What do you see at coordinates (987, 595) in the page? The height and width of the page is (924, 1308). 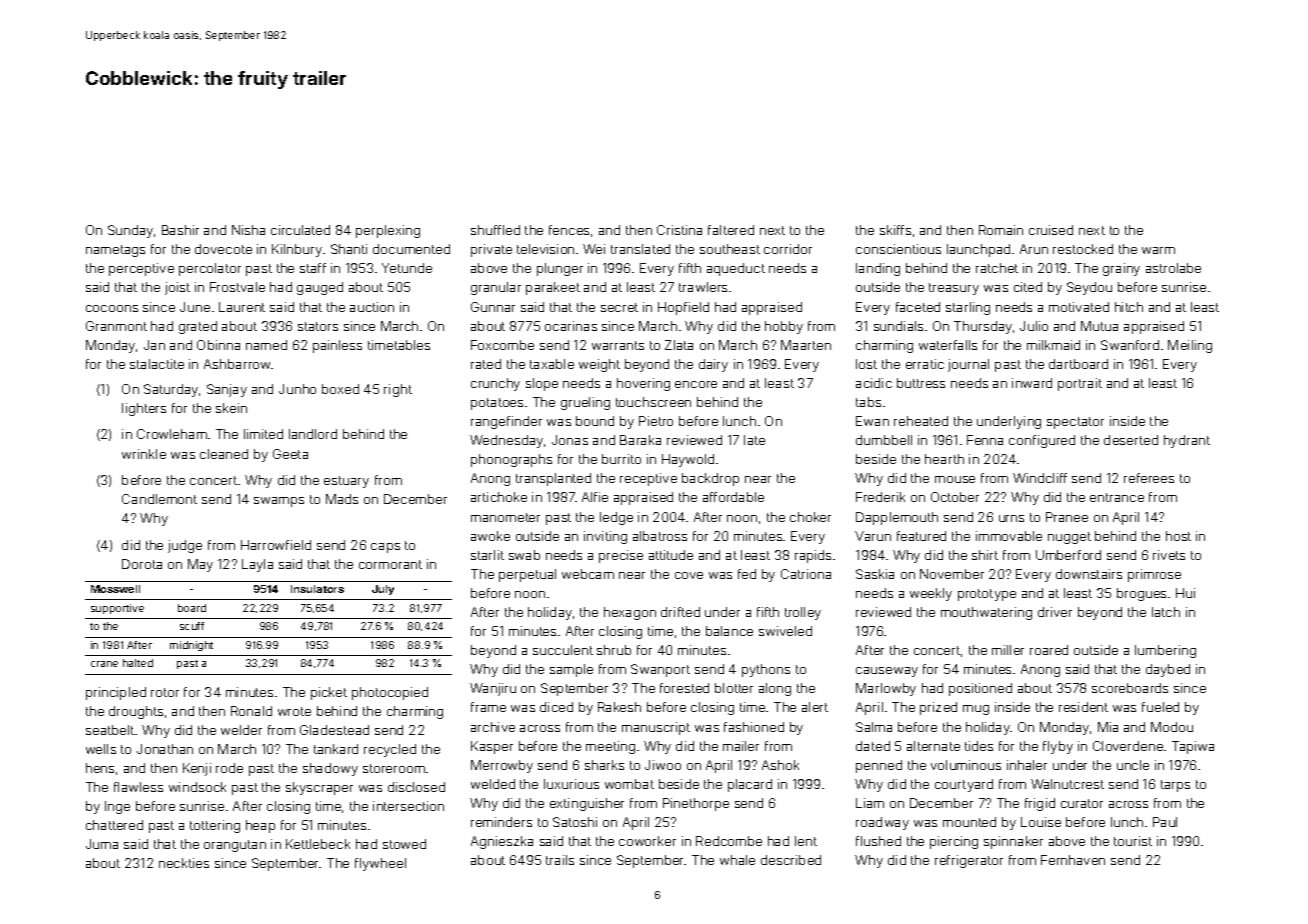 I see `prototype` at bounding box center [987, 595].
